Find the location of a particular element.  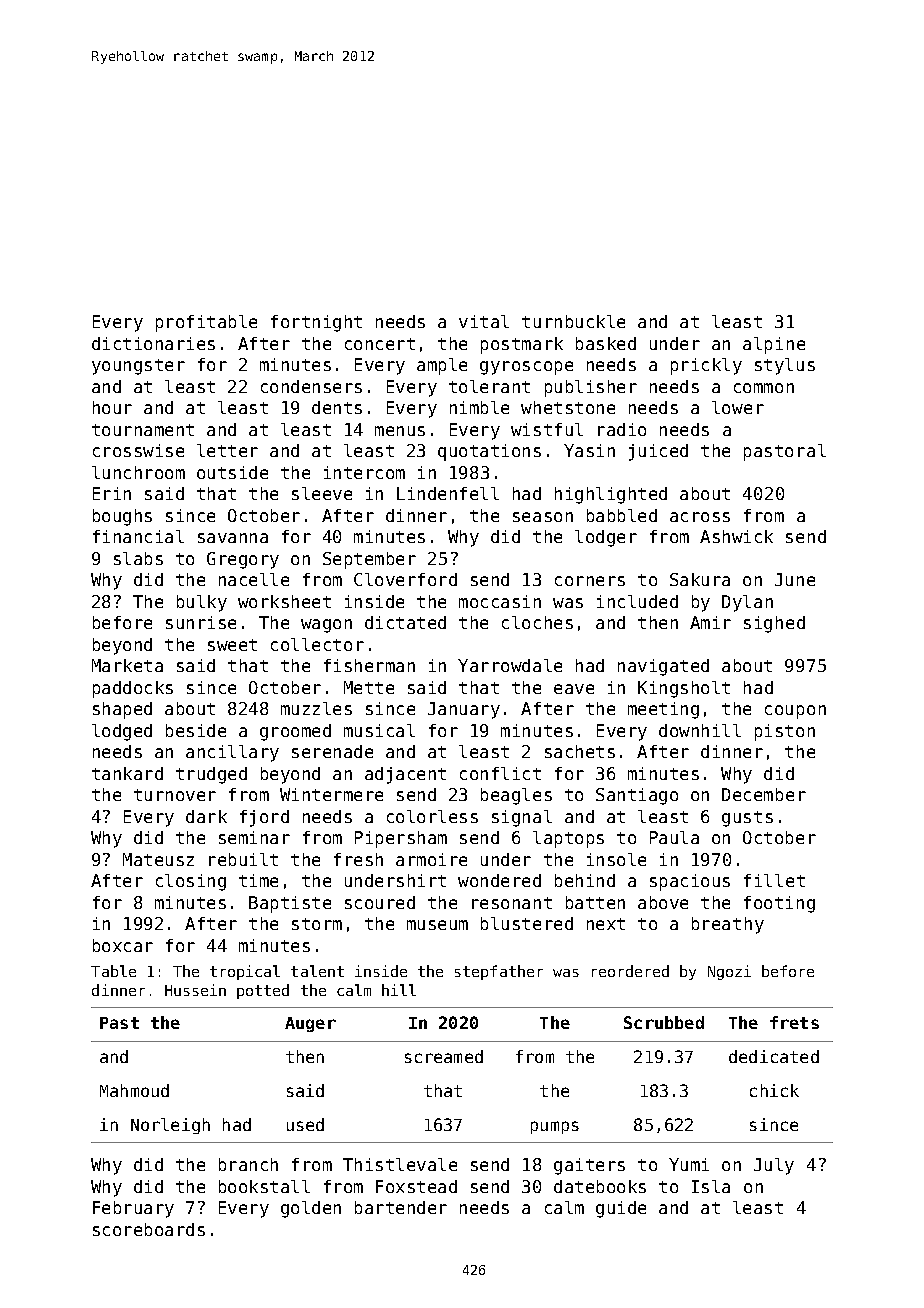

reordered is located at coordinates (630, 971).
